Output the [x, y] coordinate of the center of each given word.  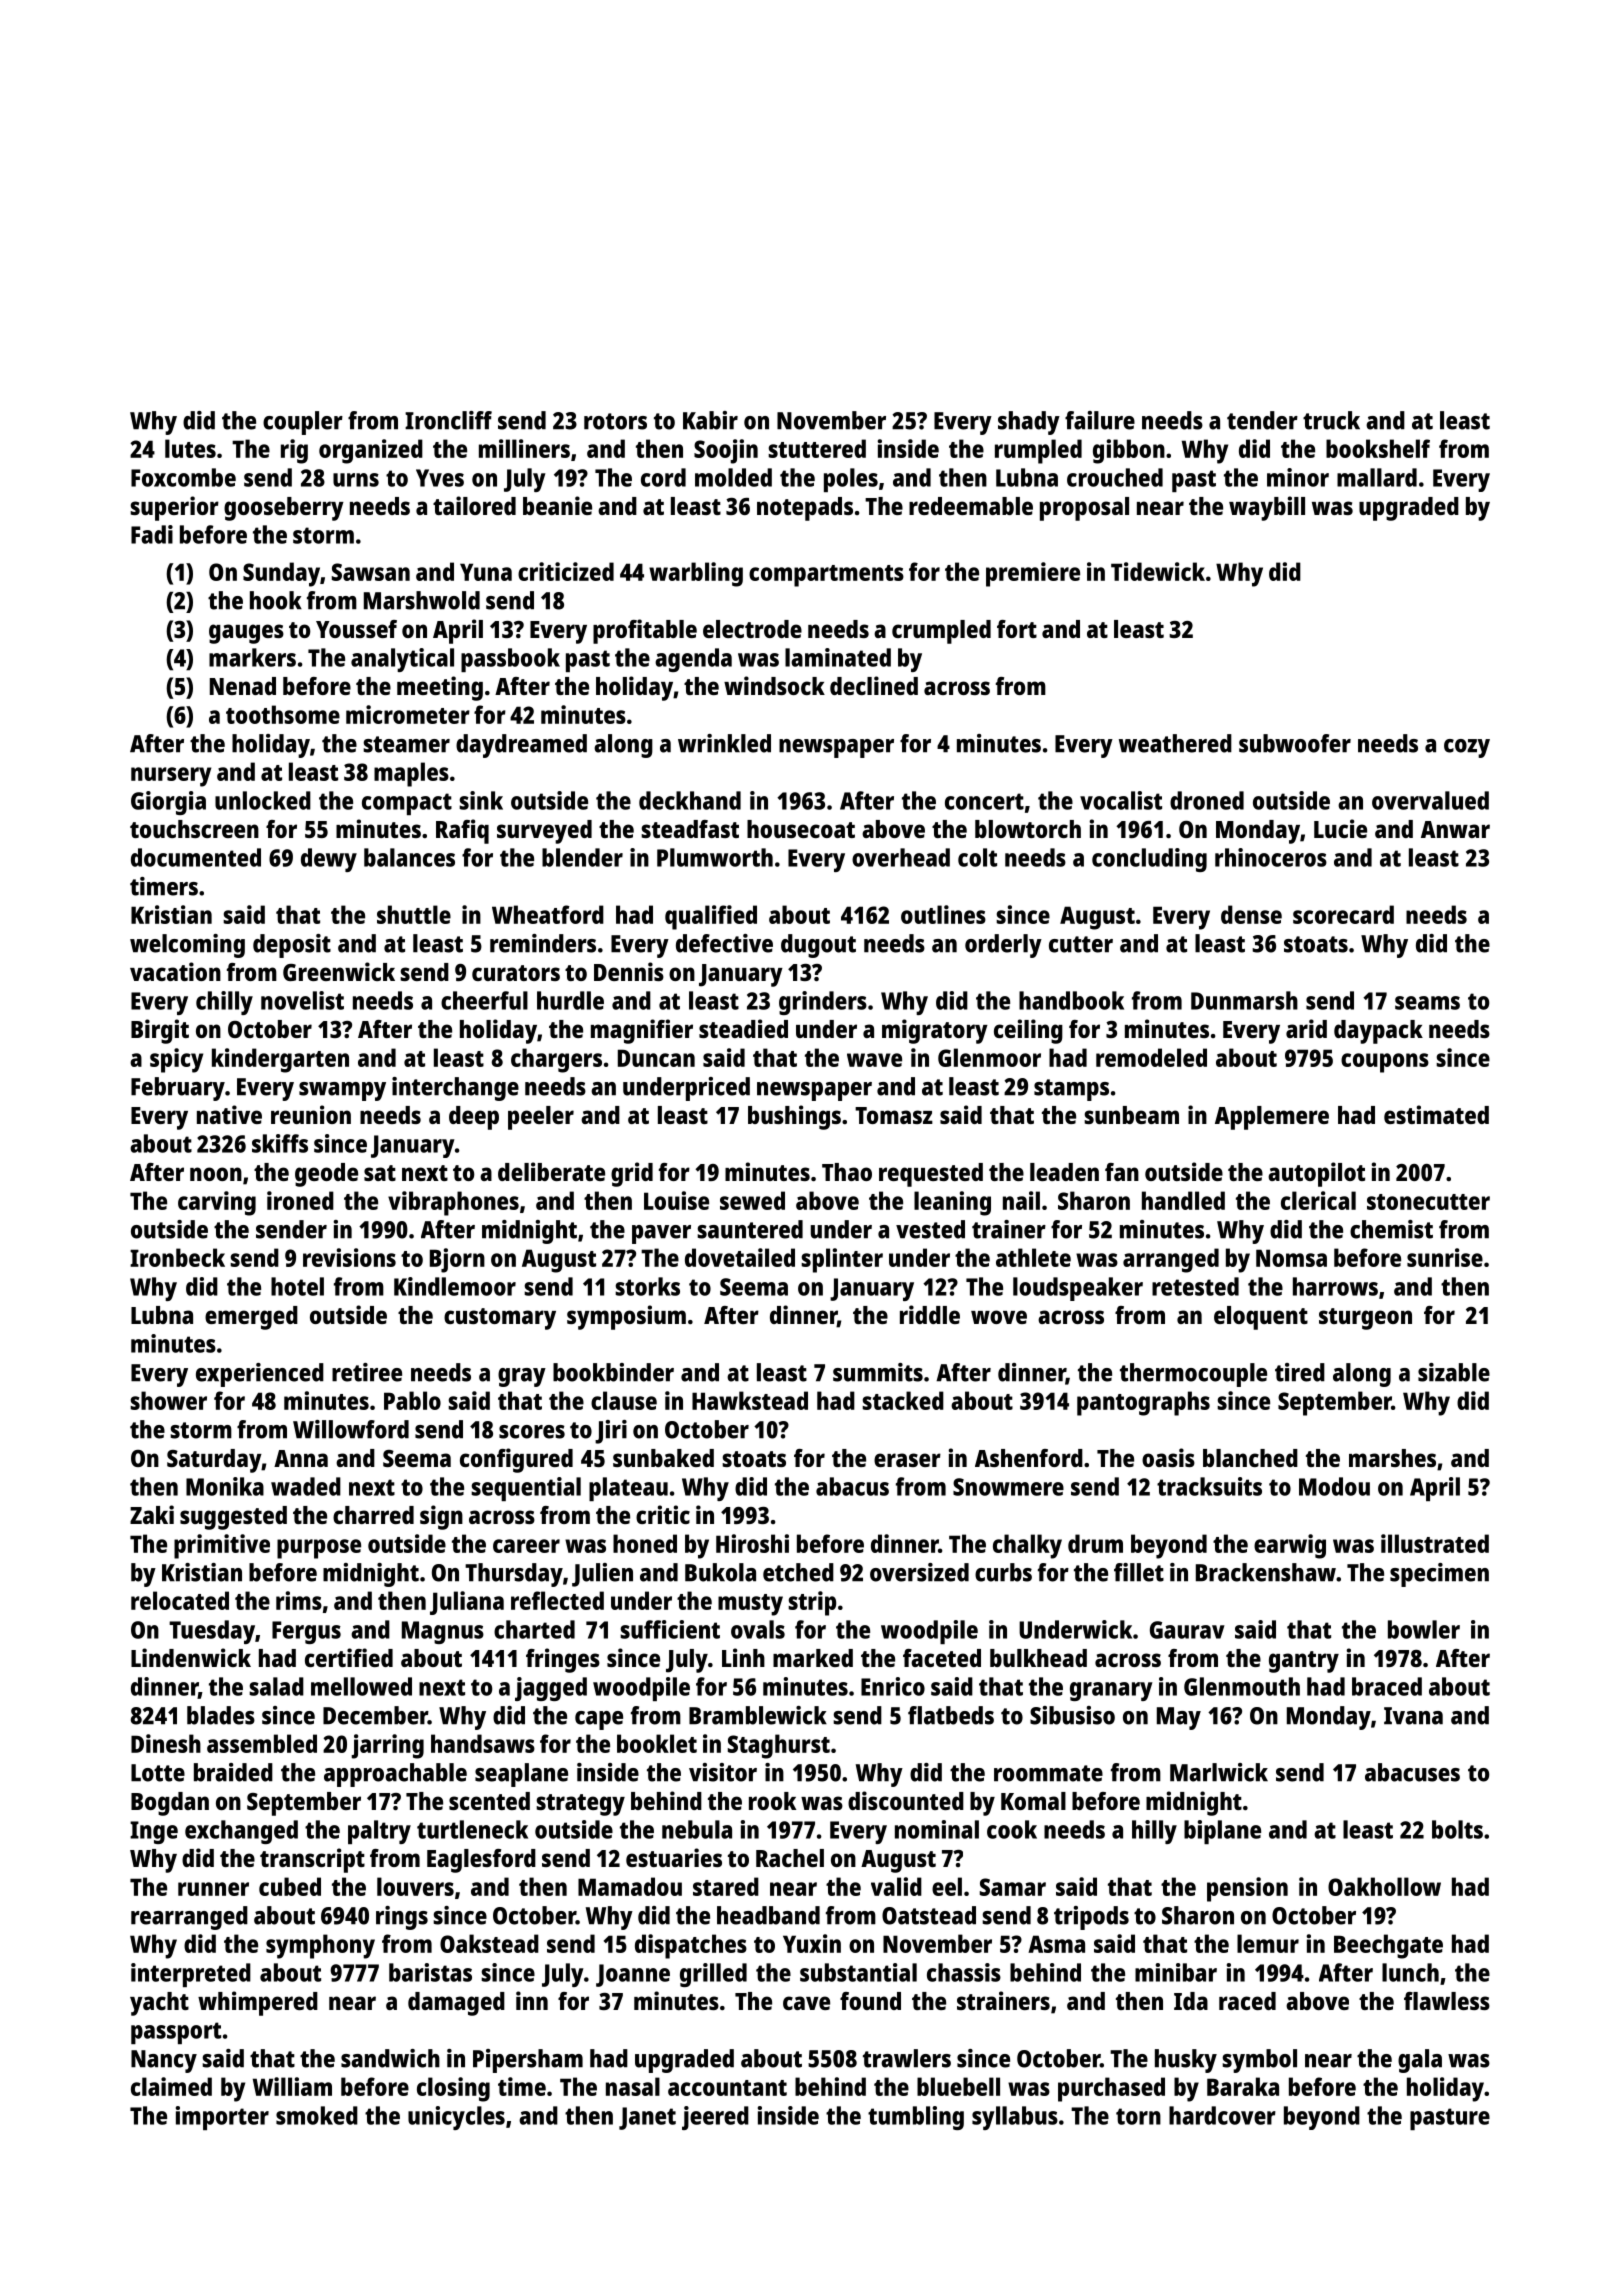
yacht [159, 2004]
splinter [842, 1260]
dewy [329, 860]
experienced [260, 1375]
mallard [1377, 477]
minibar [1176, 1972]
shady [1029, 423]
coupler [303, 423]
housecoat [801, 829]
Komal [1033, 1801]
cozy [1467, 748]
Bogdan [170, 1804]
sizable [1454, 1372]
